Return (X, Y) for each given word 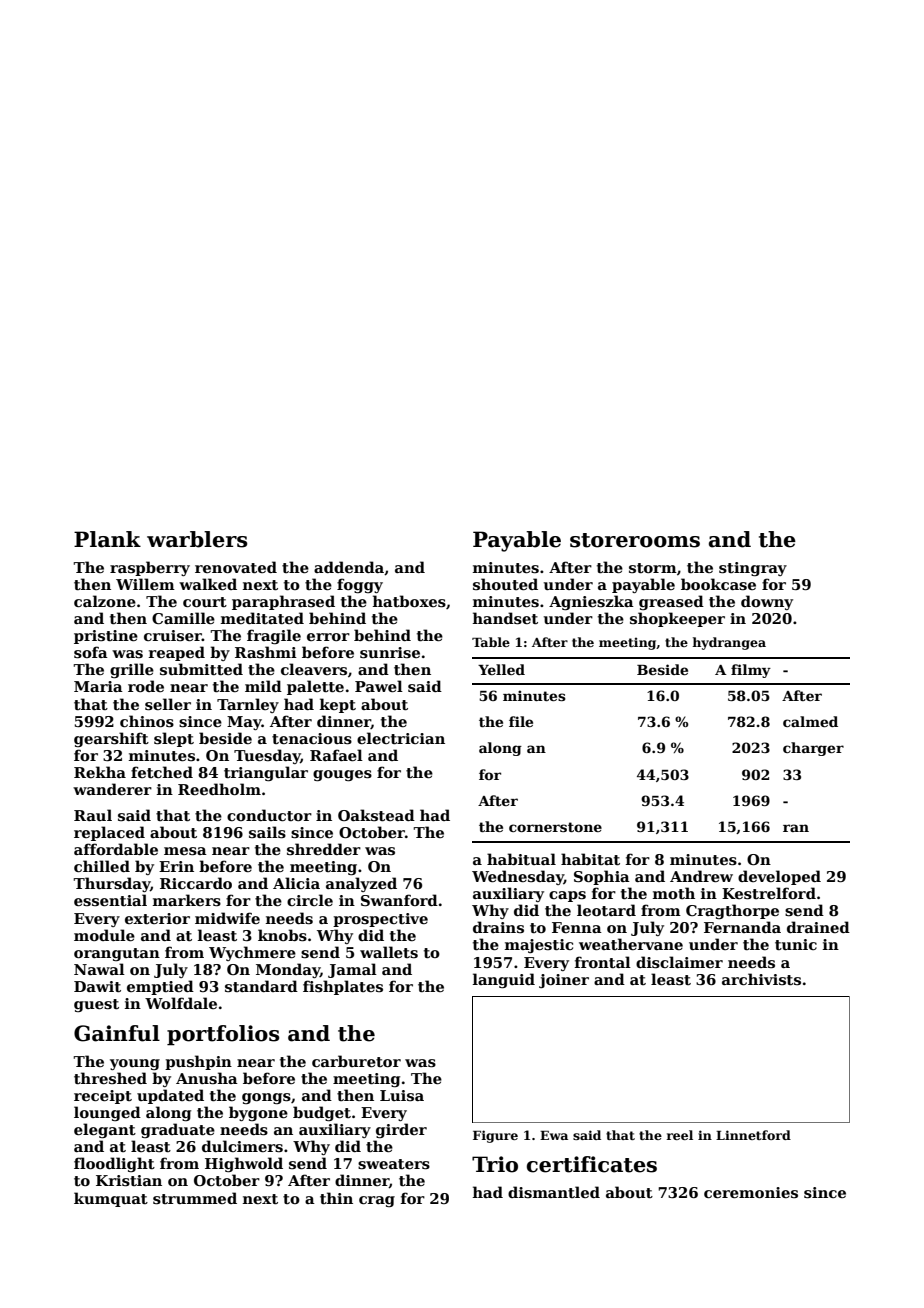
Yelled (501, 669)
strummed (195, 1198)
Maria (98, 686)
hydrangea (729, 643)
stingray (753, 569)
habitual (521, 859)
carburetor (356, 1061)
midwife (227, 918)
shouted (505, 584)
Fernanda (742, 927)
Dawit (97, 986)
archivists (761, 979)
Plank (107, 539)
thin (336, 1198)
